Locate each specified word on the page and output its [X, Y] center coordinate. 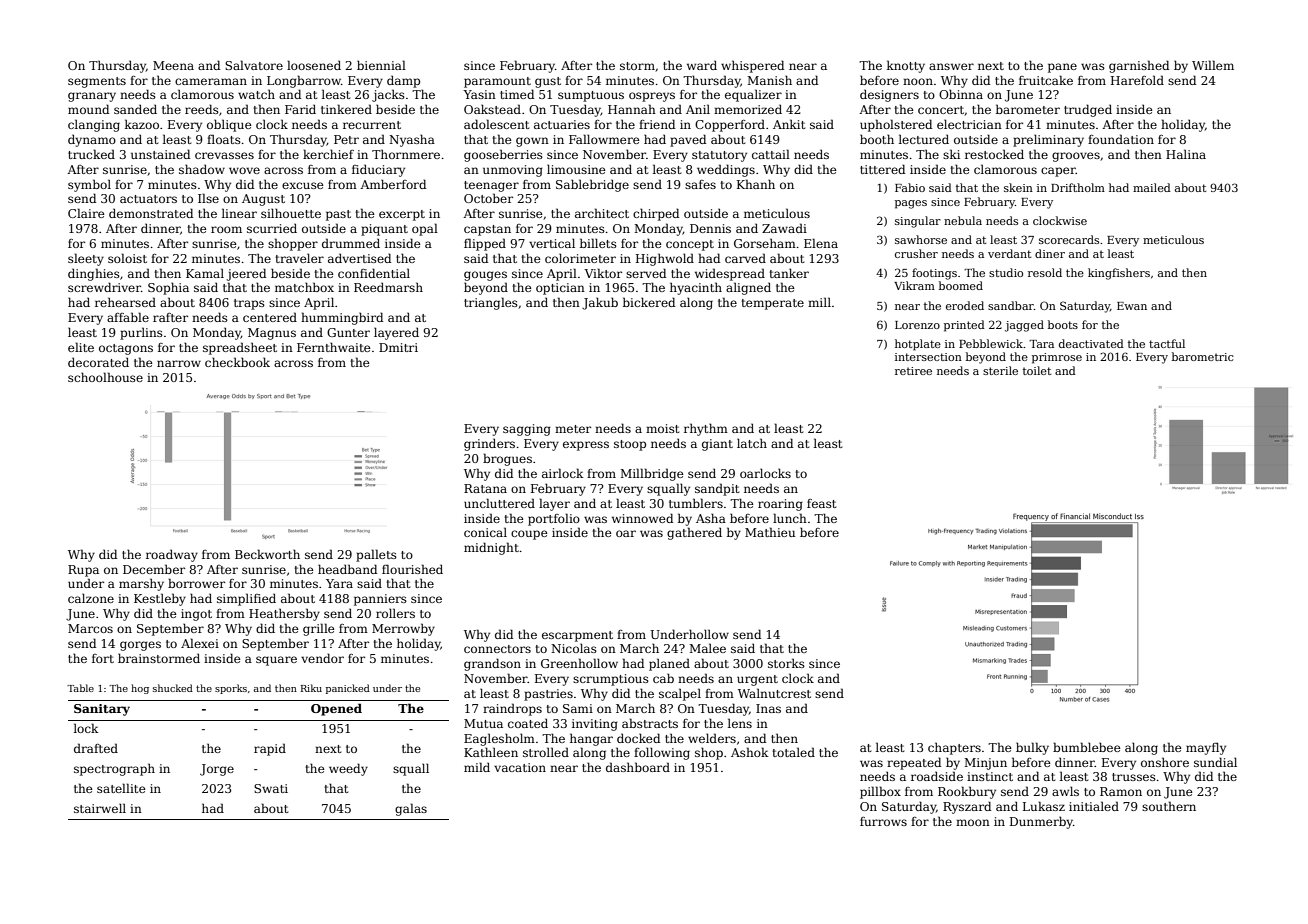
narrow [179, 363]
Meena [173, 65]
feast [821, 503]
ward [702, 65]
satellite [121, 788]
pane [1062, 68]
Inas [768, 708]
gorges [140, 646]
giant [717, 445]
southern [1169, 806]
